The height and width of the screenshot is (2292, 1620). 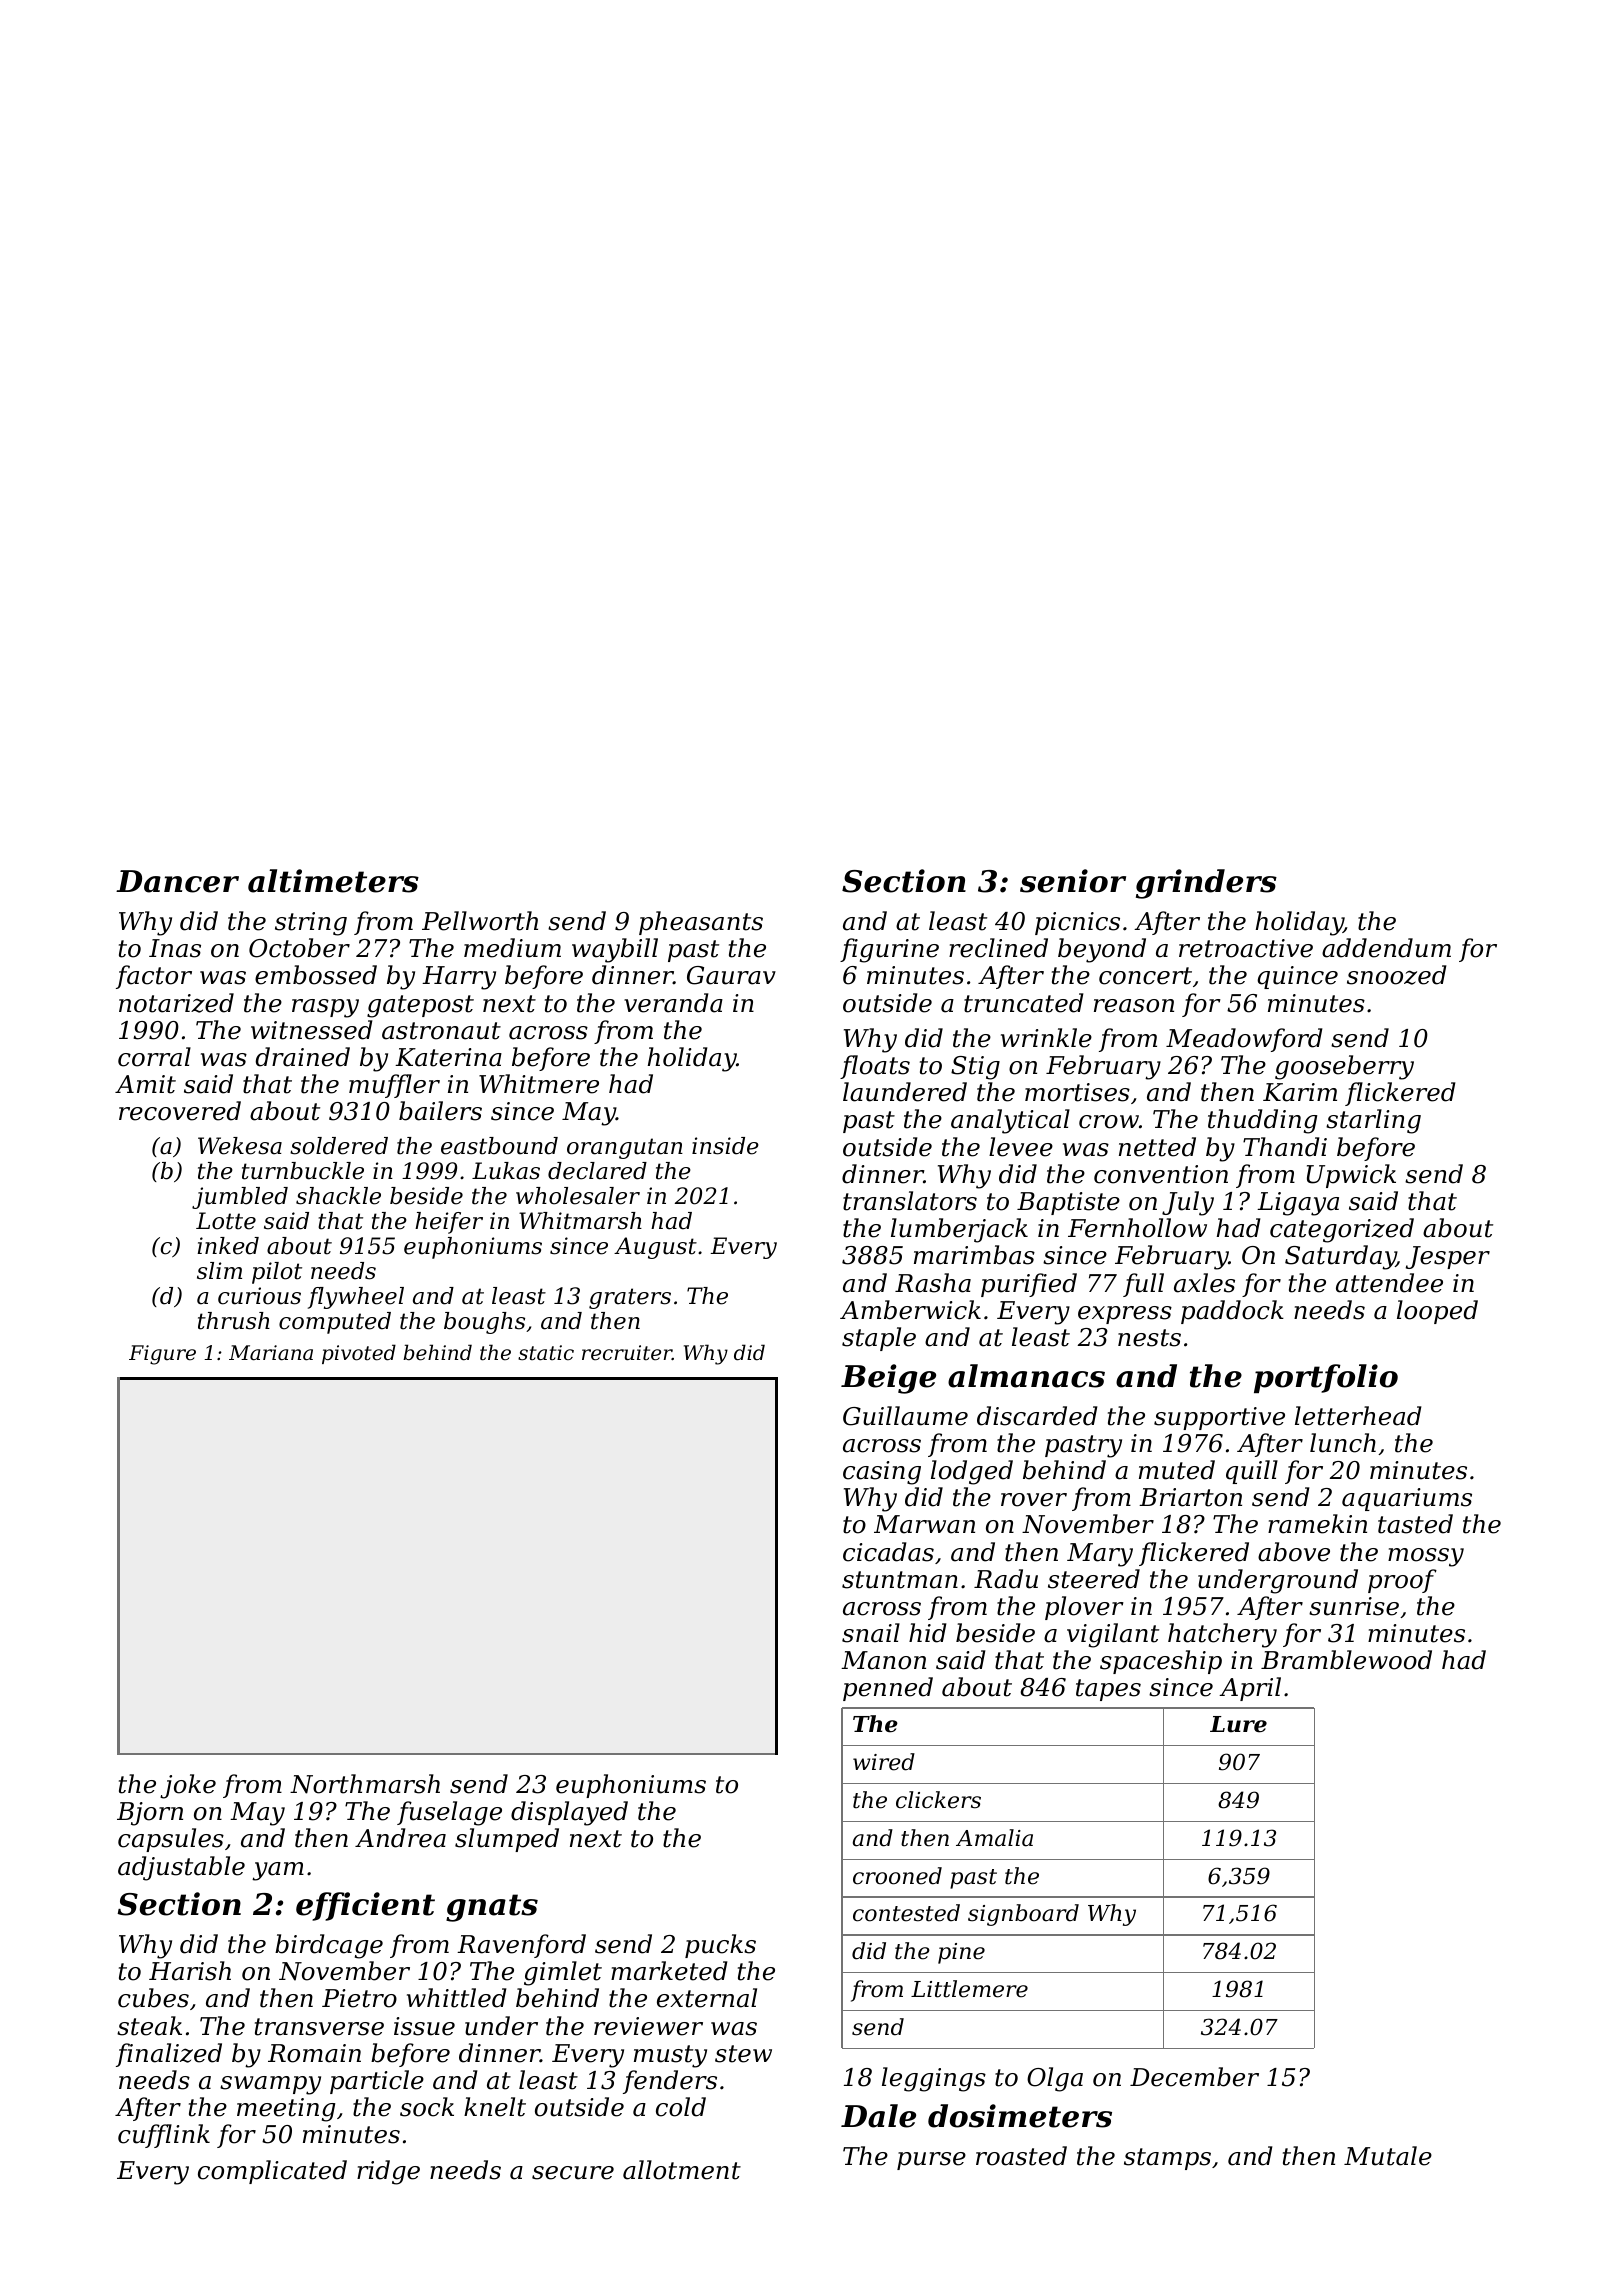 I want to click on casing, so click(x=882, y=1473).
